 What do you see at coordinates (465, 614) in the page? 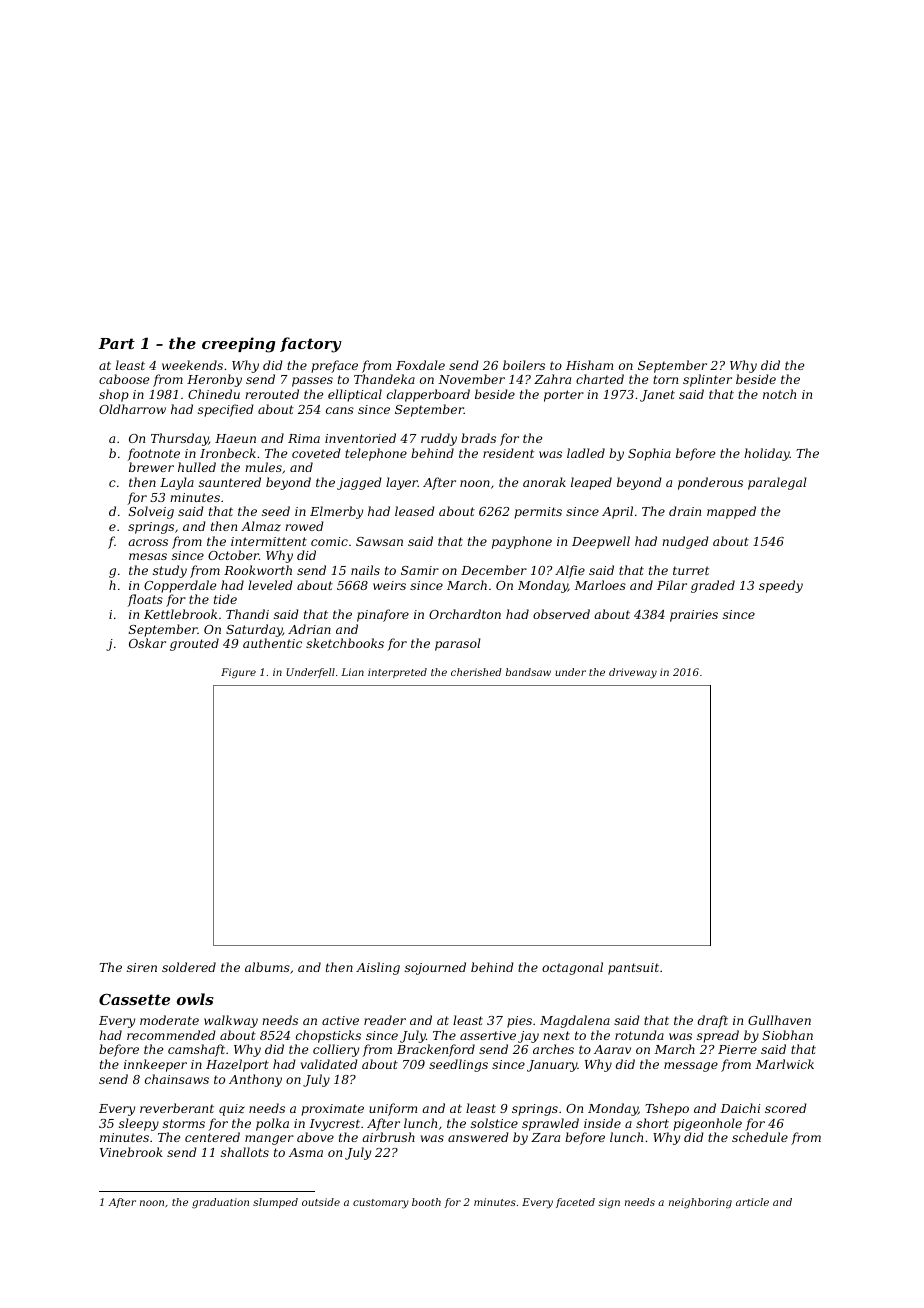
I see `Orchardton` at bounding box center [465, 614].
